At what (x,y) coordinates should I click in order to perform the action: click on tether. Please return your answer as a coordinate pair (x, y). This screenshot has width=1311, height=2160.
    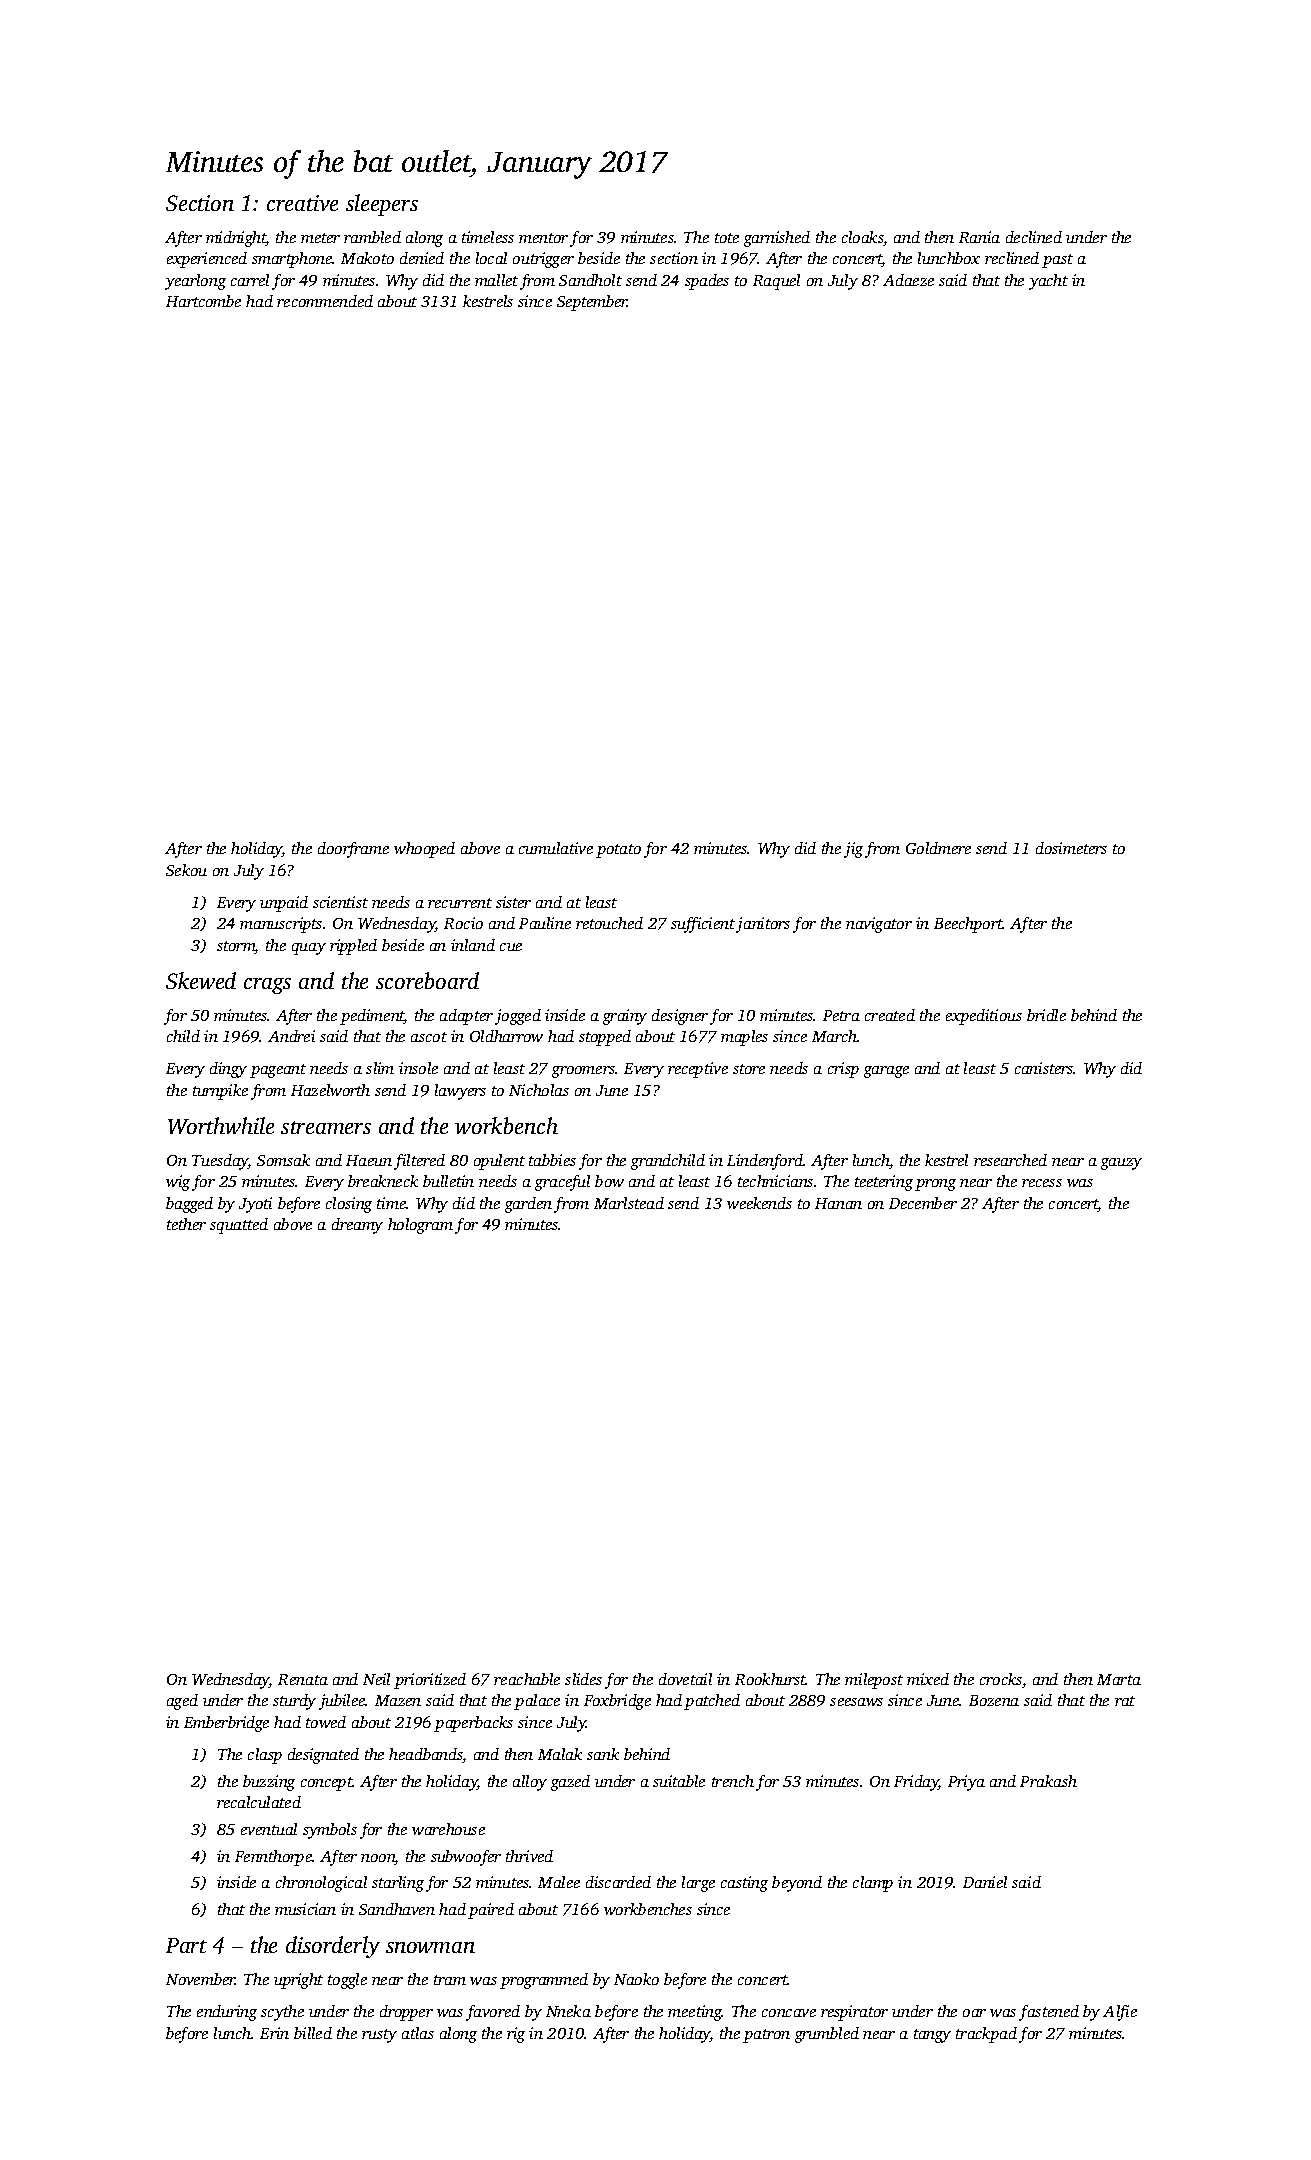
    Looking at the image, I should click on (186, 1224).
